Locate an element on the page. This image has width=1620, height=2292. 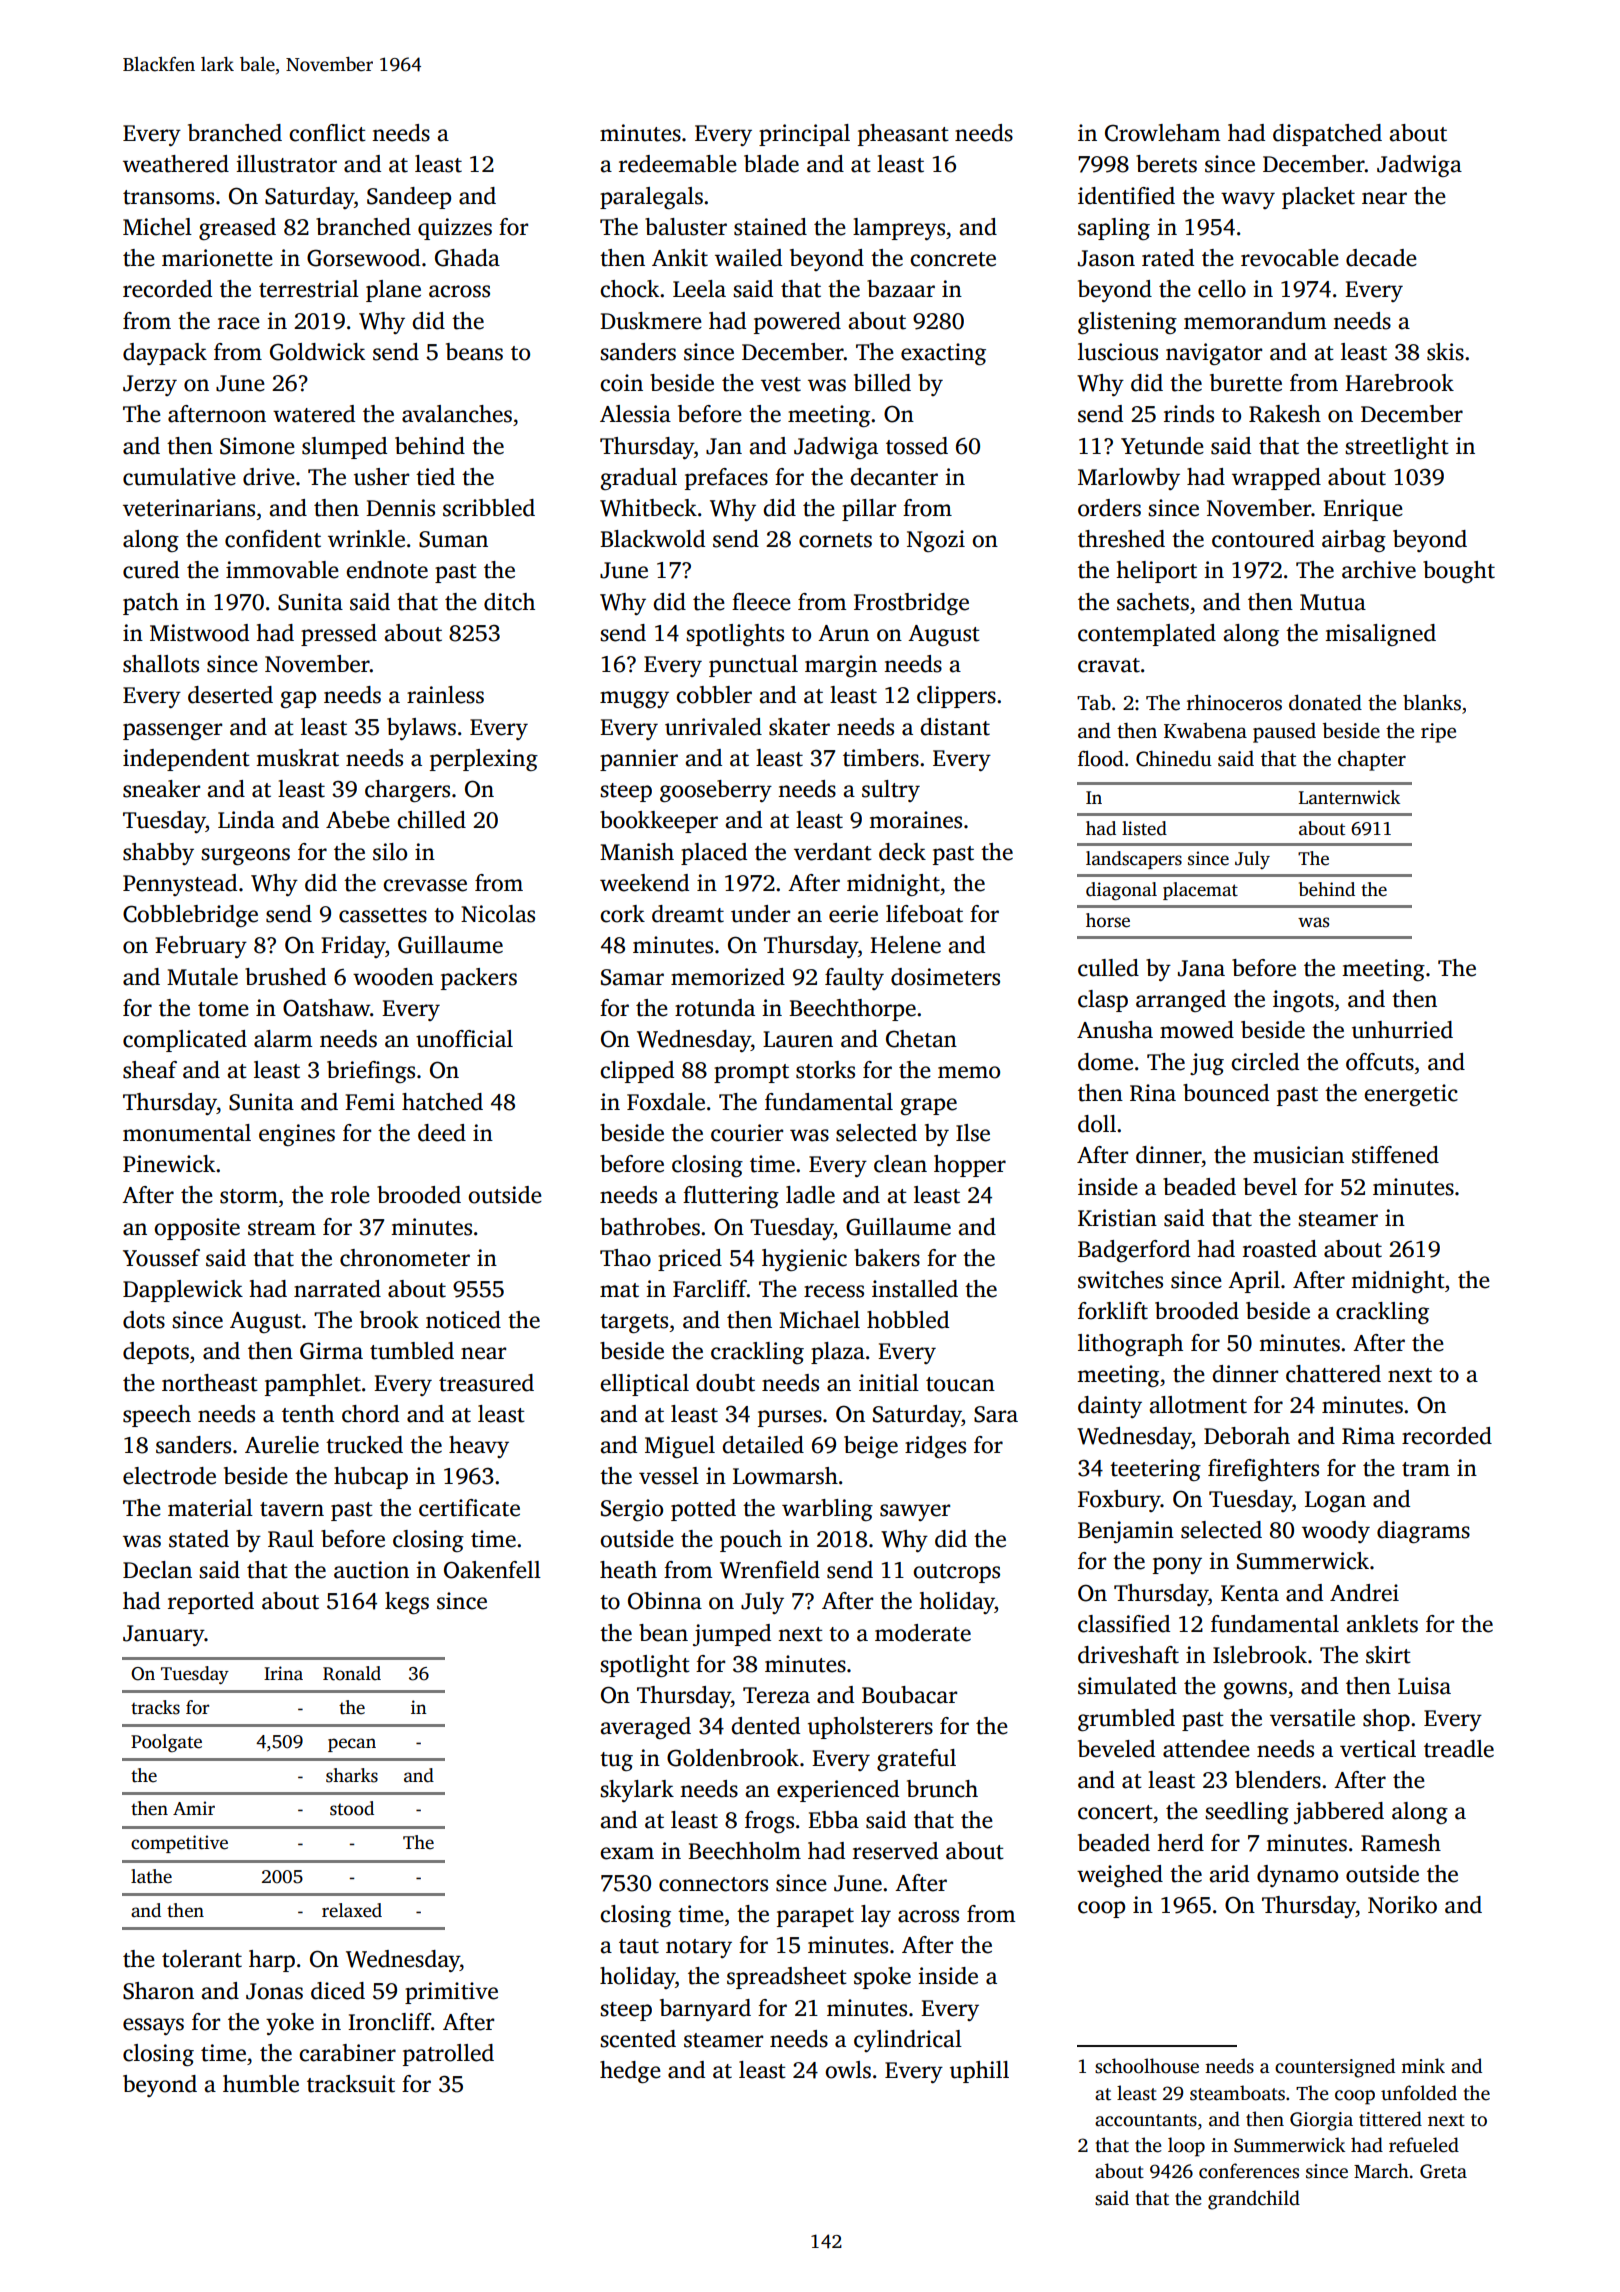
shabby is located at coordinates (158, 854).
